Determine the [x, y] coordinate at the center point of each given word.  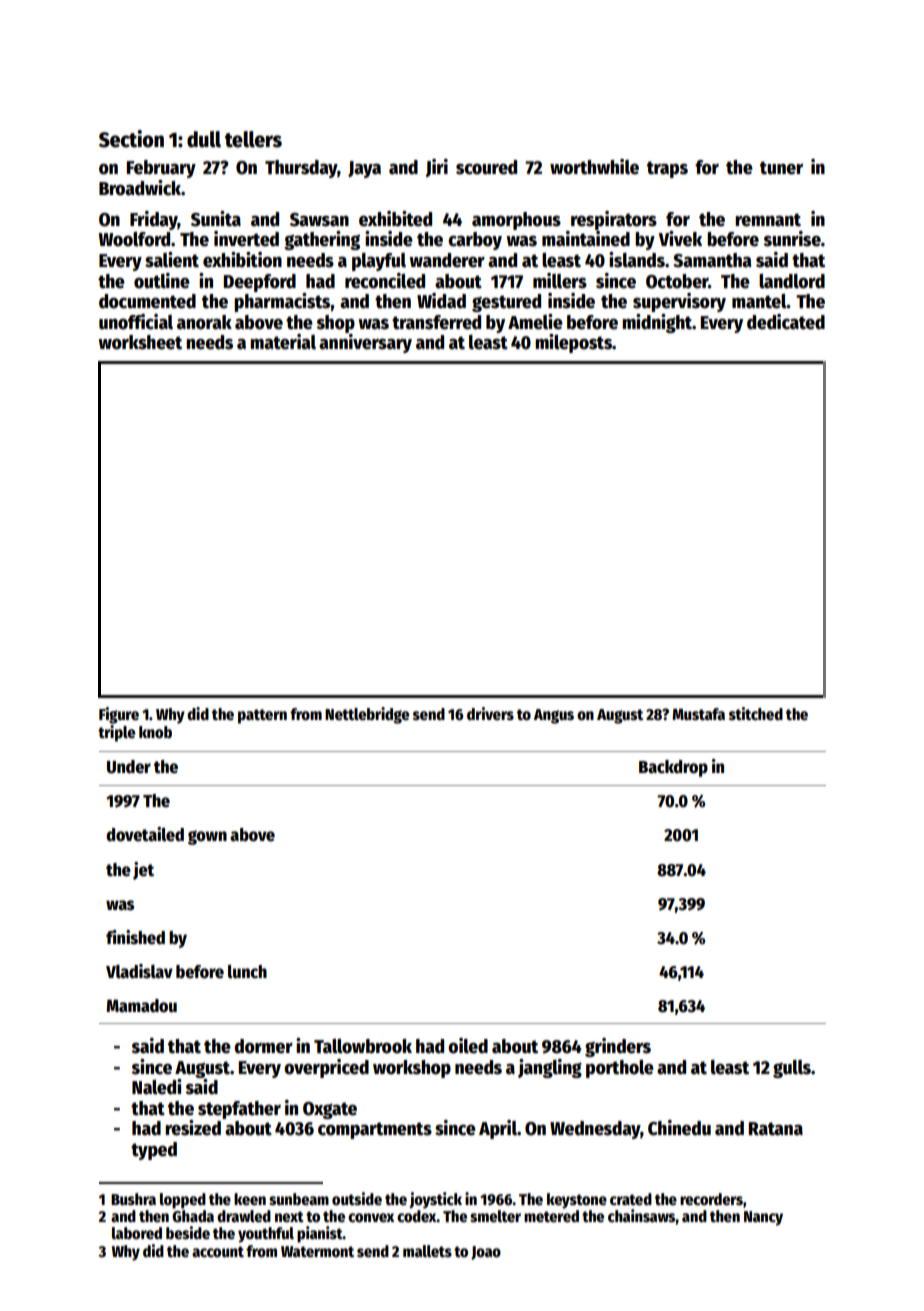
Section [131, 139]
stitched [756, 714]
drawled [244, 1216]
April [498, 1129]
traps [667, 169]
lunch [247, 972]
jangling [550, 1068]
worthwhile [594, 167]
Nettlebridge [367, 715]
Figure [119, 715]
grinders [618, 1047]
